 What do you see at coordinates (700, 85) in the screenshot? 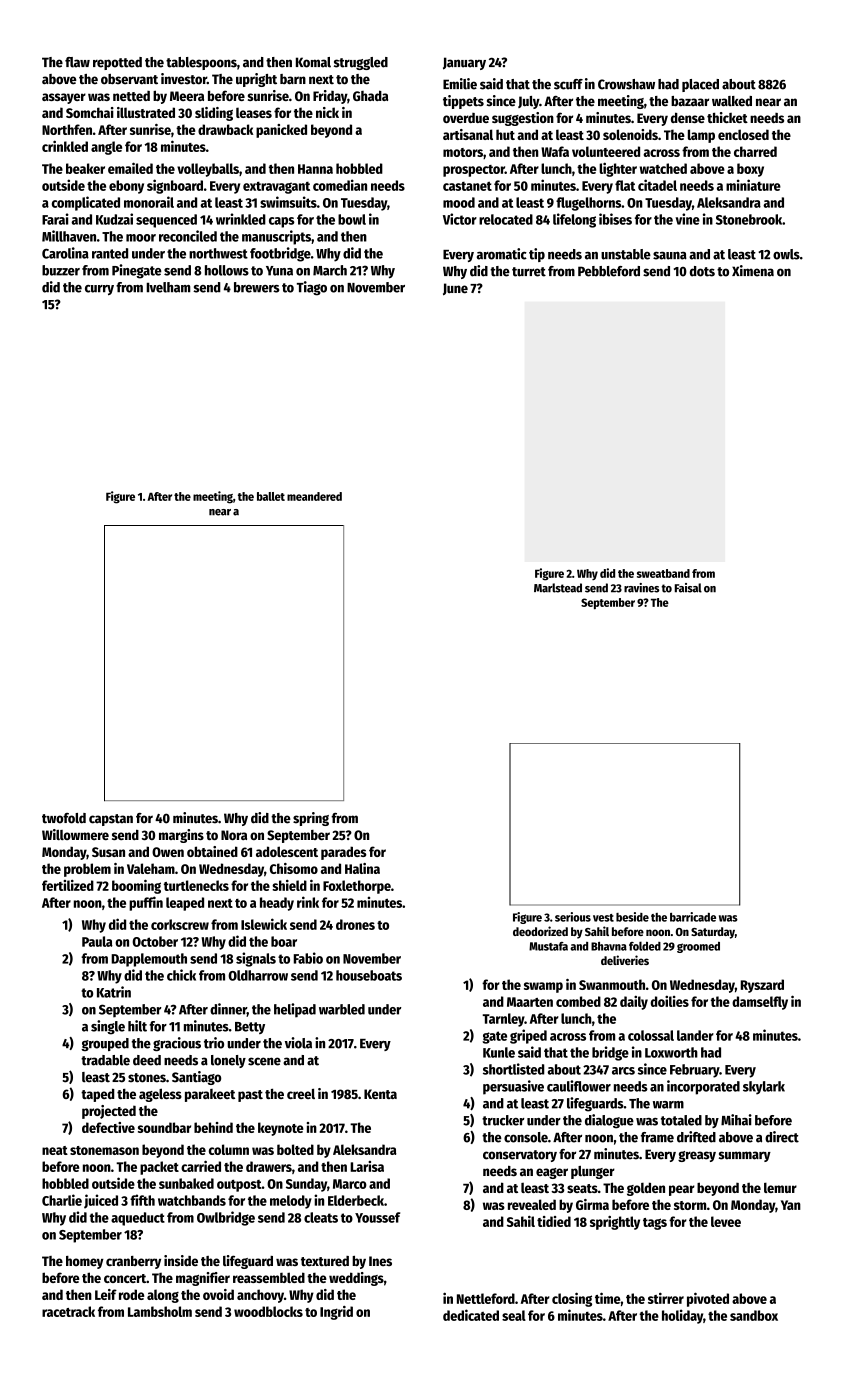
I see `placed` at bounding box center [700, 85].
